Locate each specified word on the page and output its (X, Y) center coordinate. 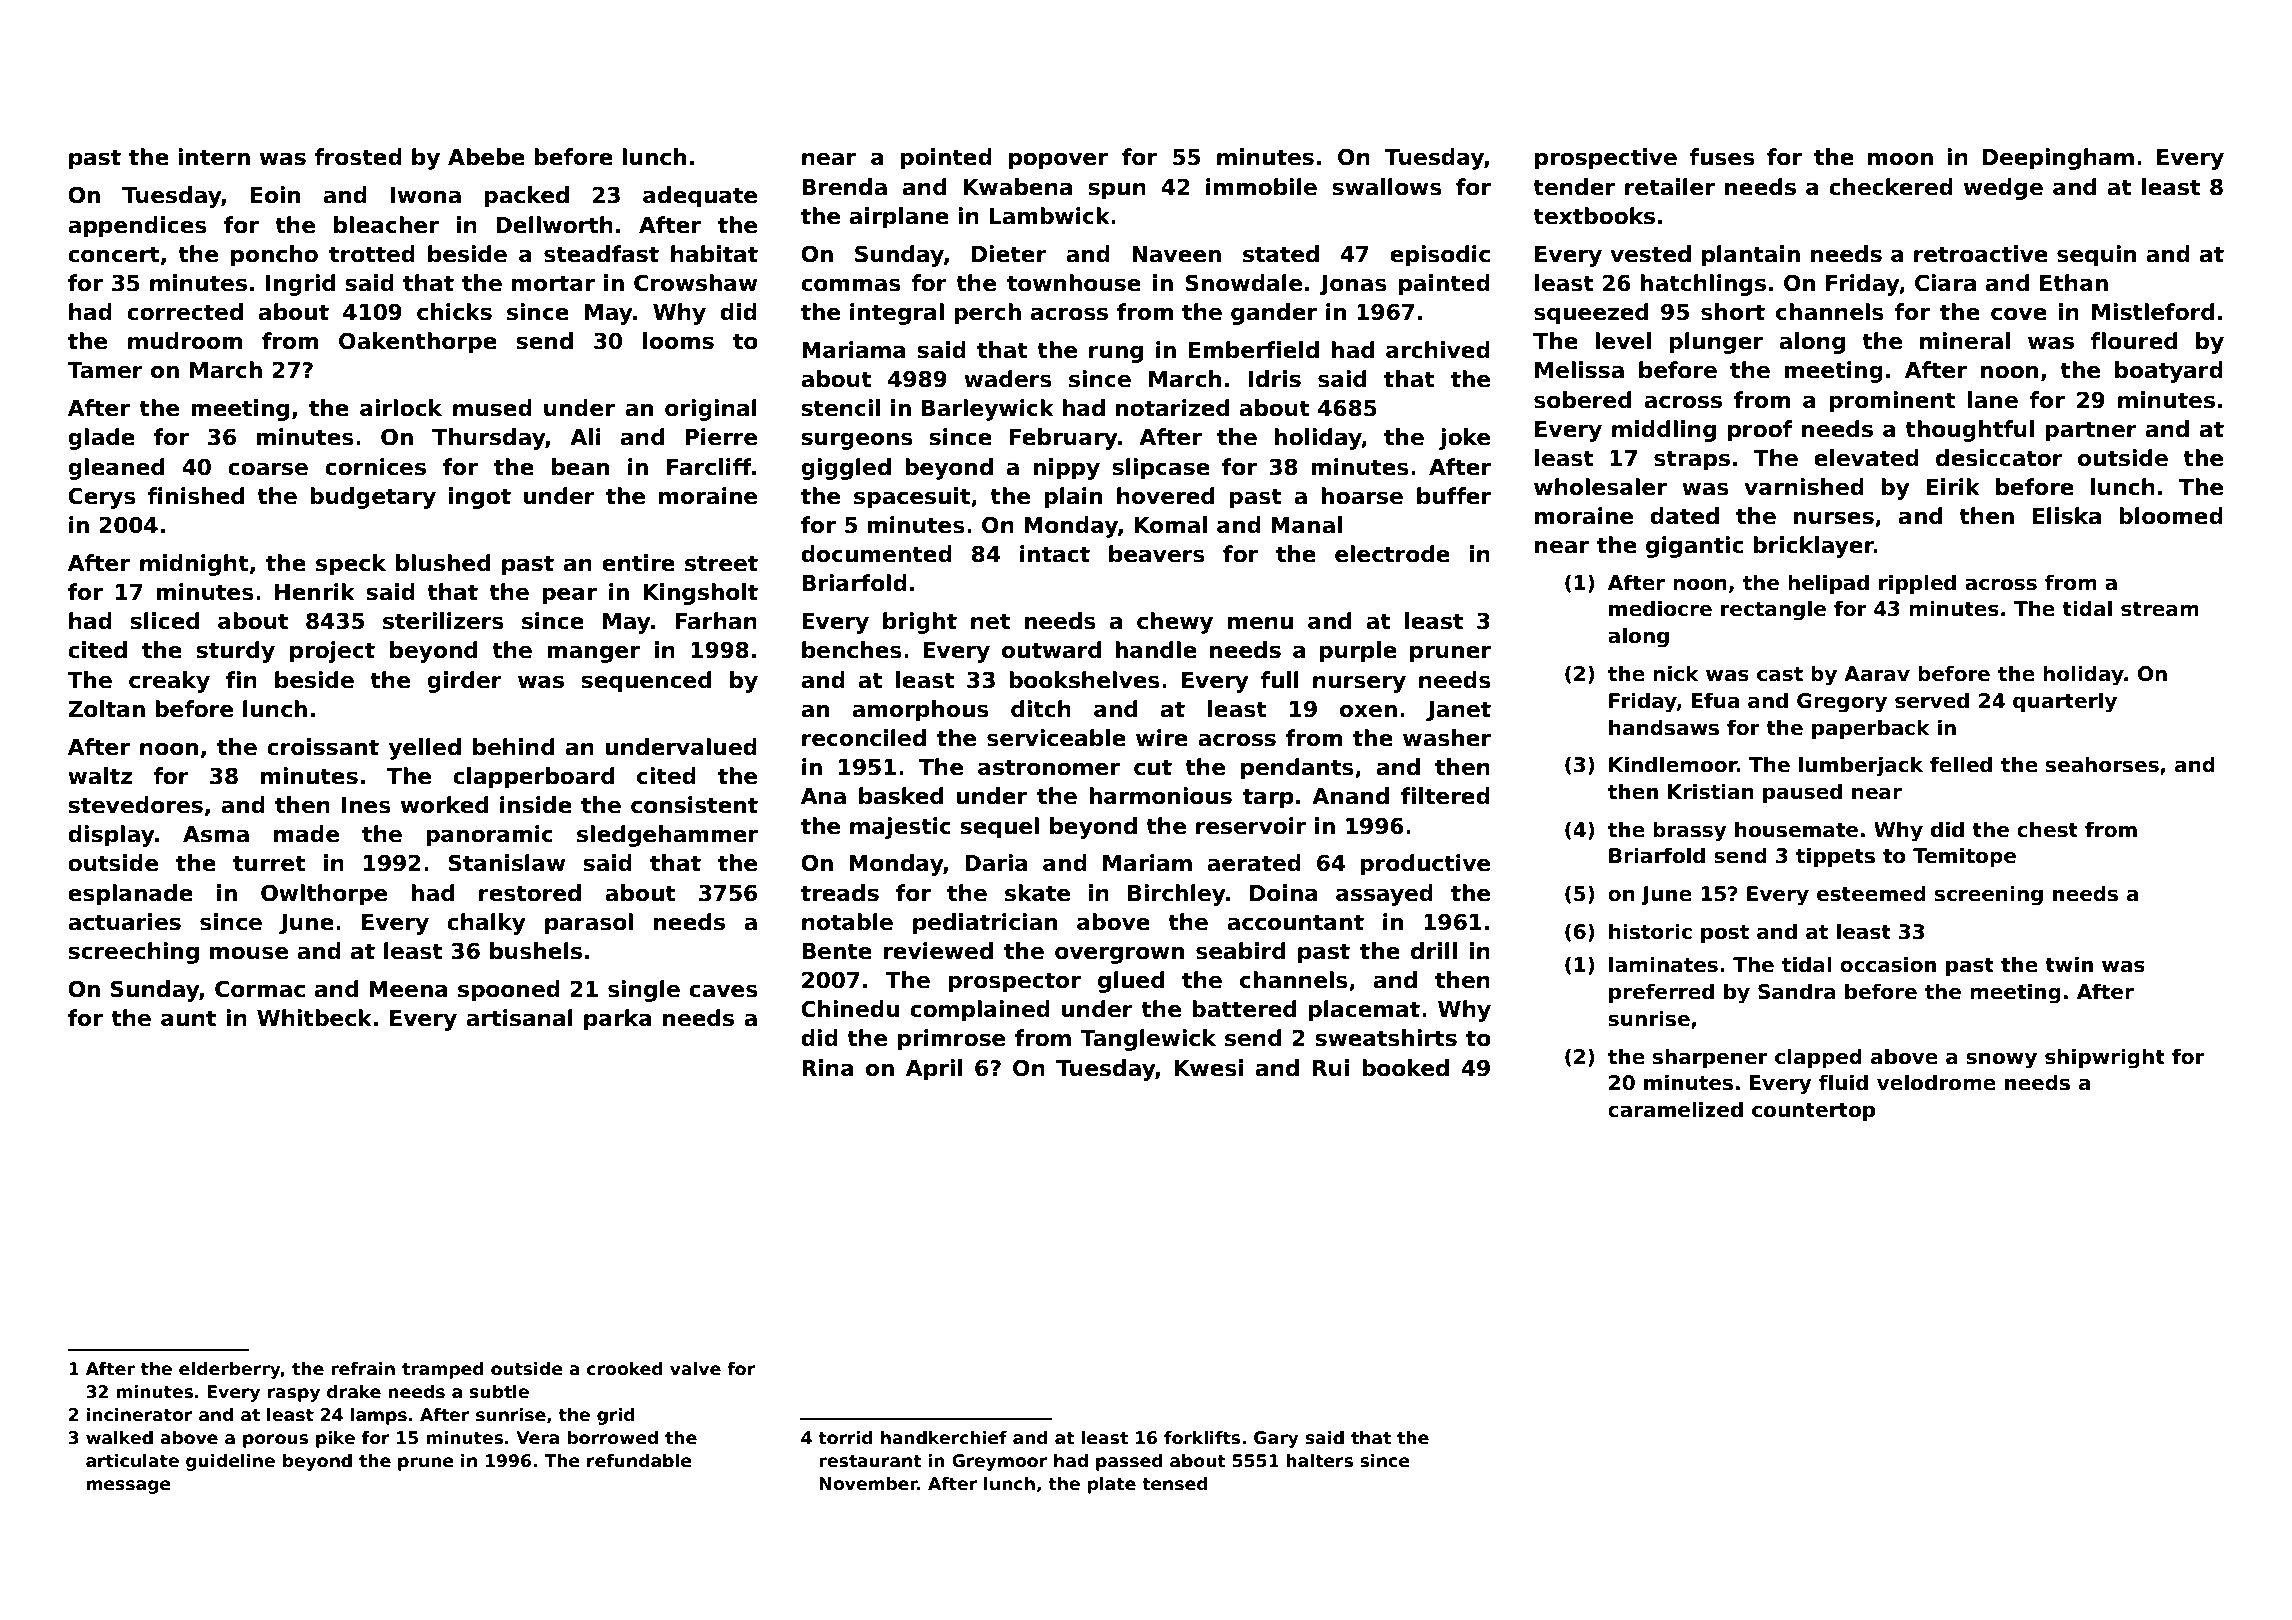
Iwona (426, 195)
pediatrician (985, 924)
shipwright (2105, 1058)
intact (1055, 554)
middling (1664, 431)
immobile (1261, 187)
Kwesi (1208, 1068)
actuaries (124, 922)
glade (101, 439)
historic (1650, 931)
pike (335, 1439)
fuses (1722, 157)
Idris (1275, 379)
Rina (828, 1068)
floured (2133, 341)
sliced (164, 621)
